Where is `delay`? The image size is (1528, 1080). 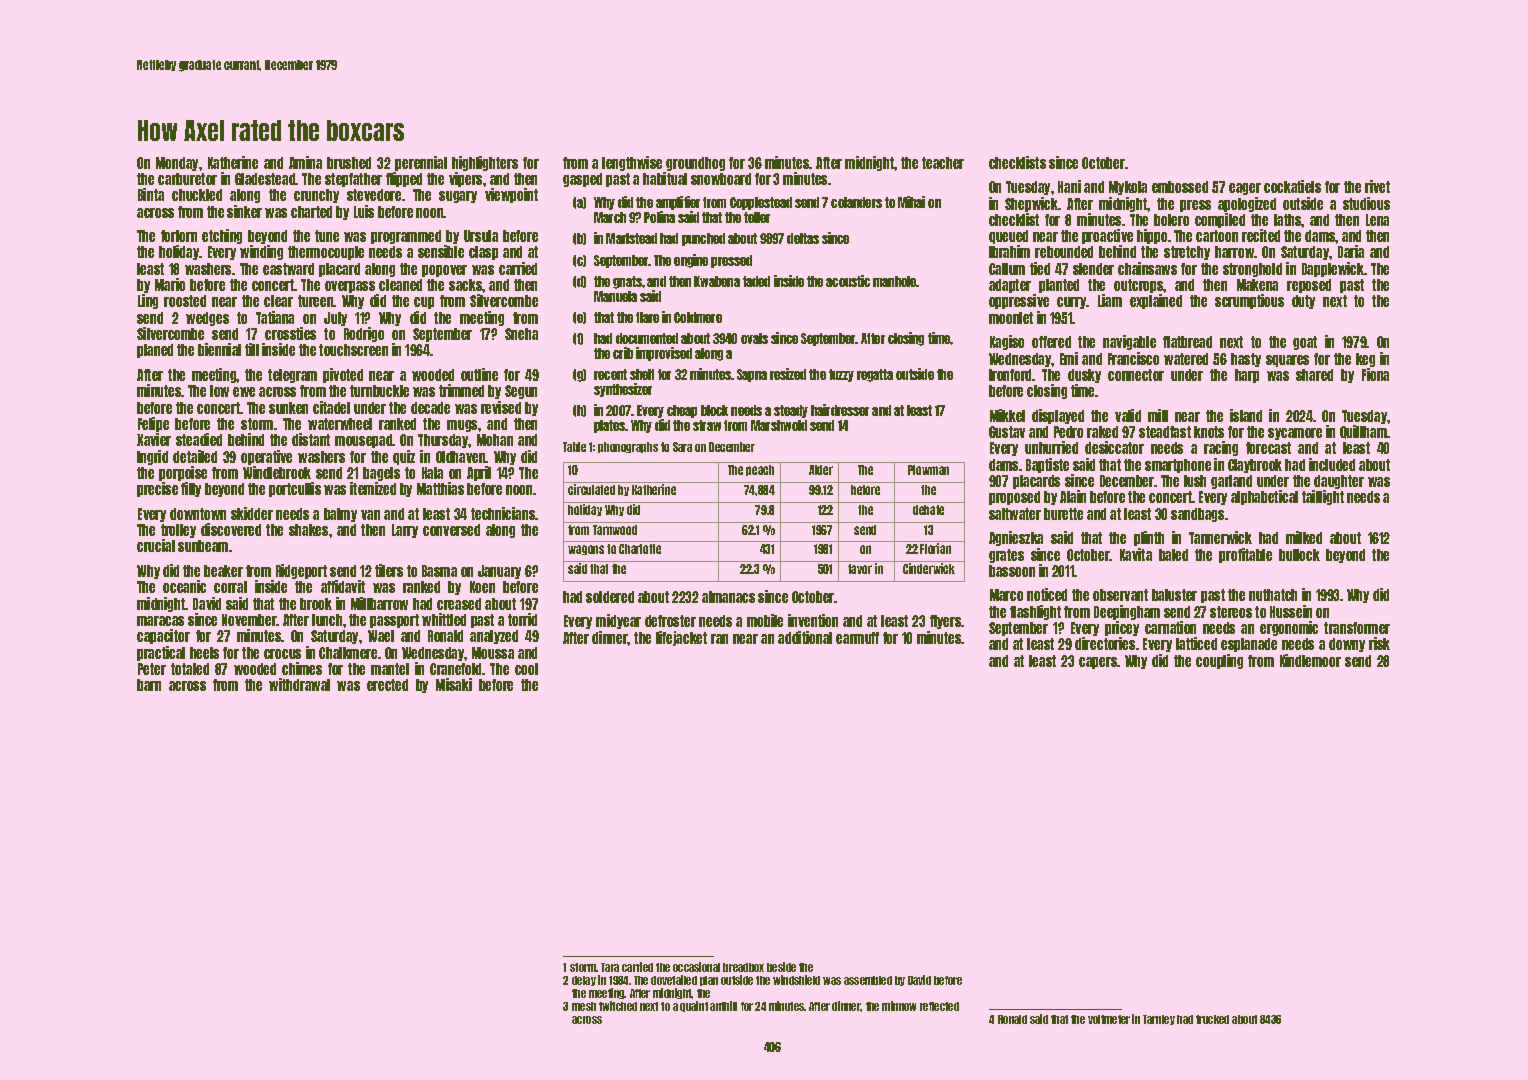
delay is located at coordinates (584, 981).
